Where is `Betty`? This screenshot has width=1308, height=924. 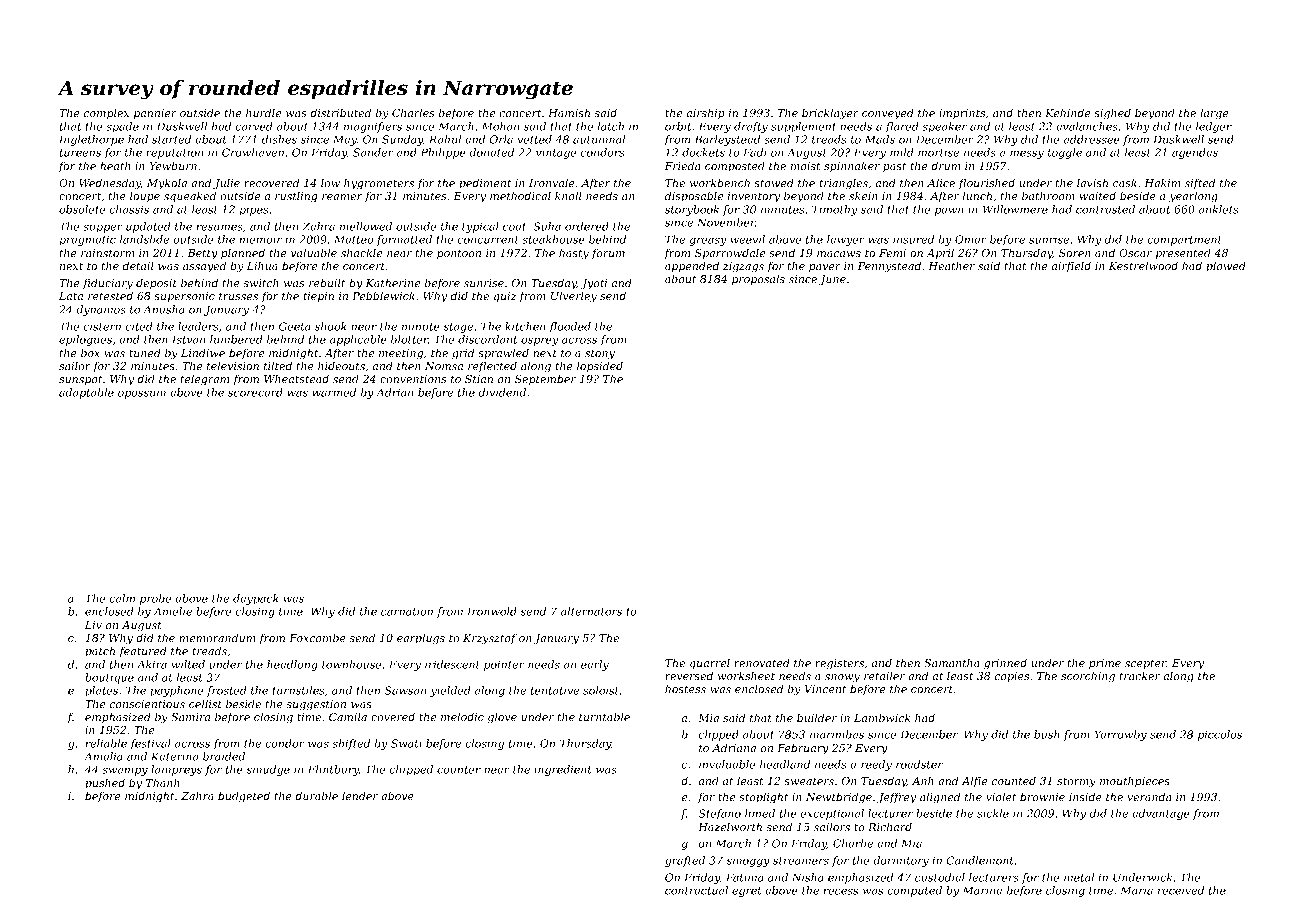 Betty is located at coordinates (202, 254).
